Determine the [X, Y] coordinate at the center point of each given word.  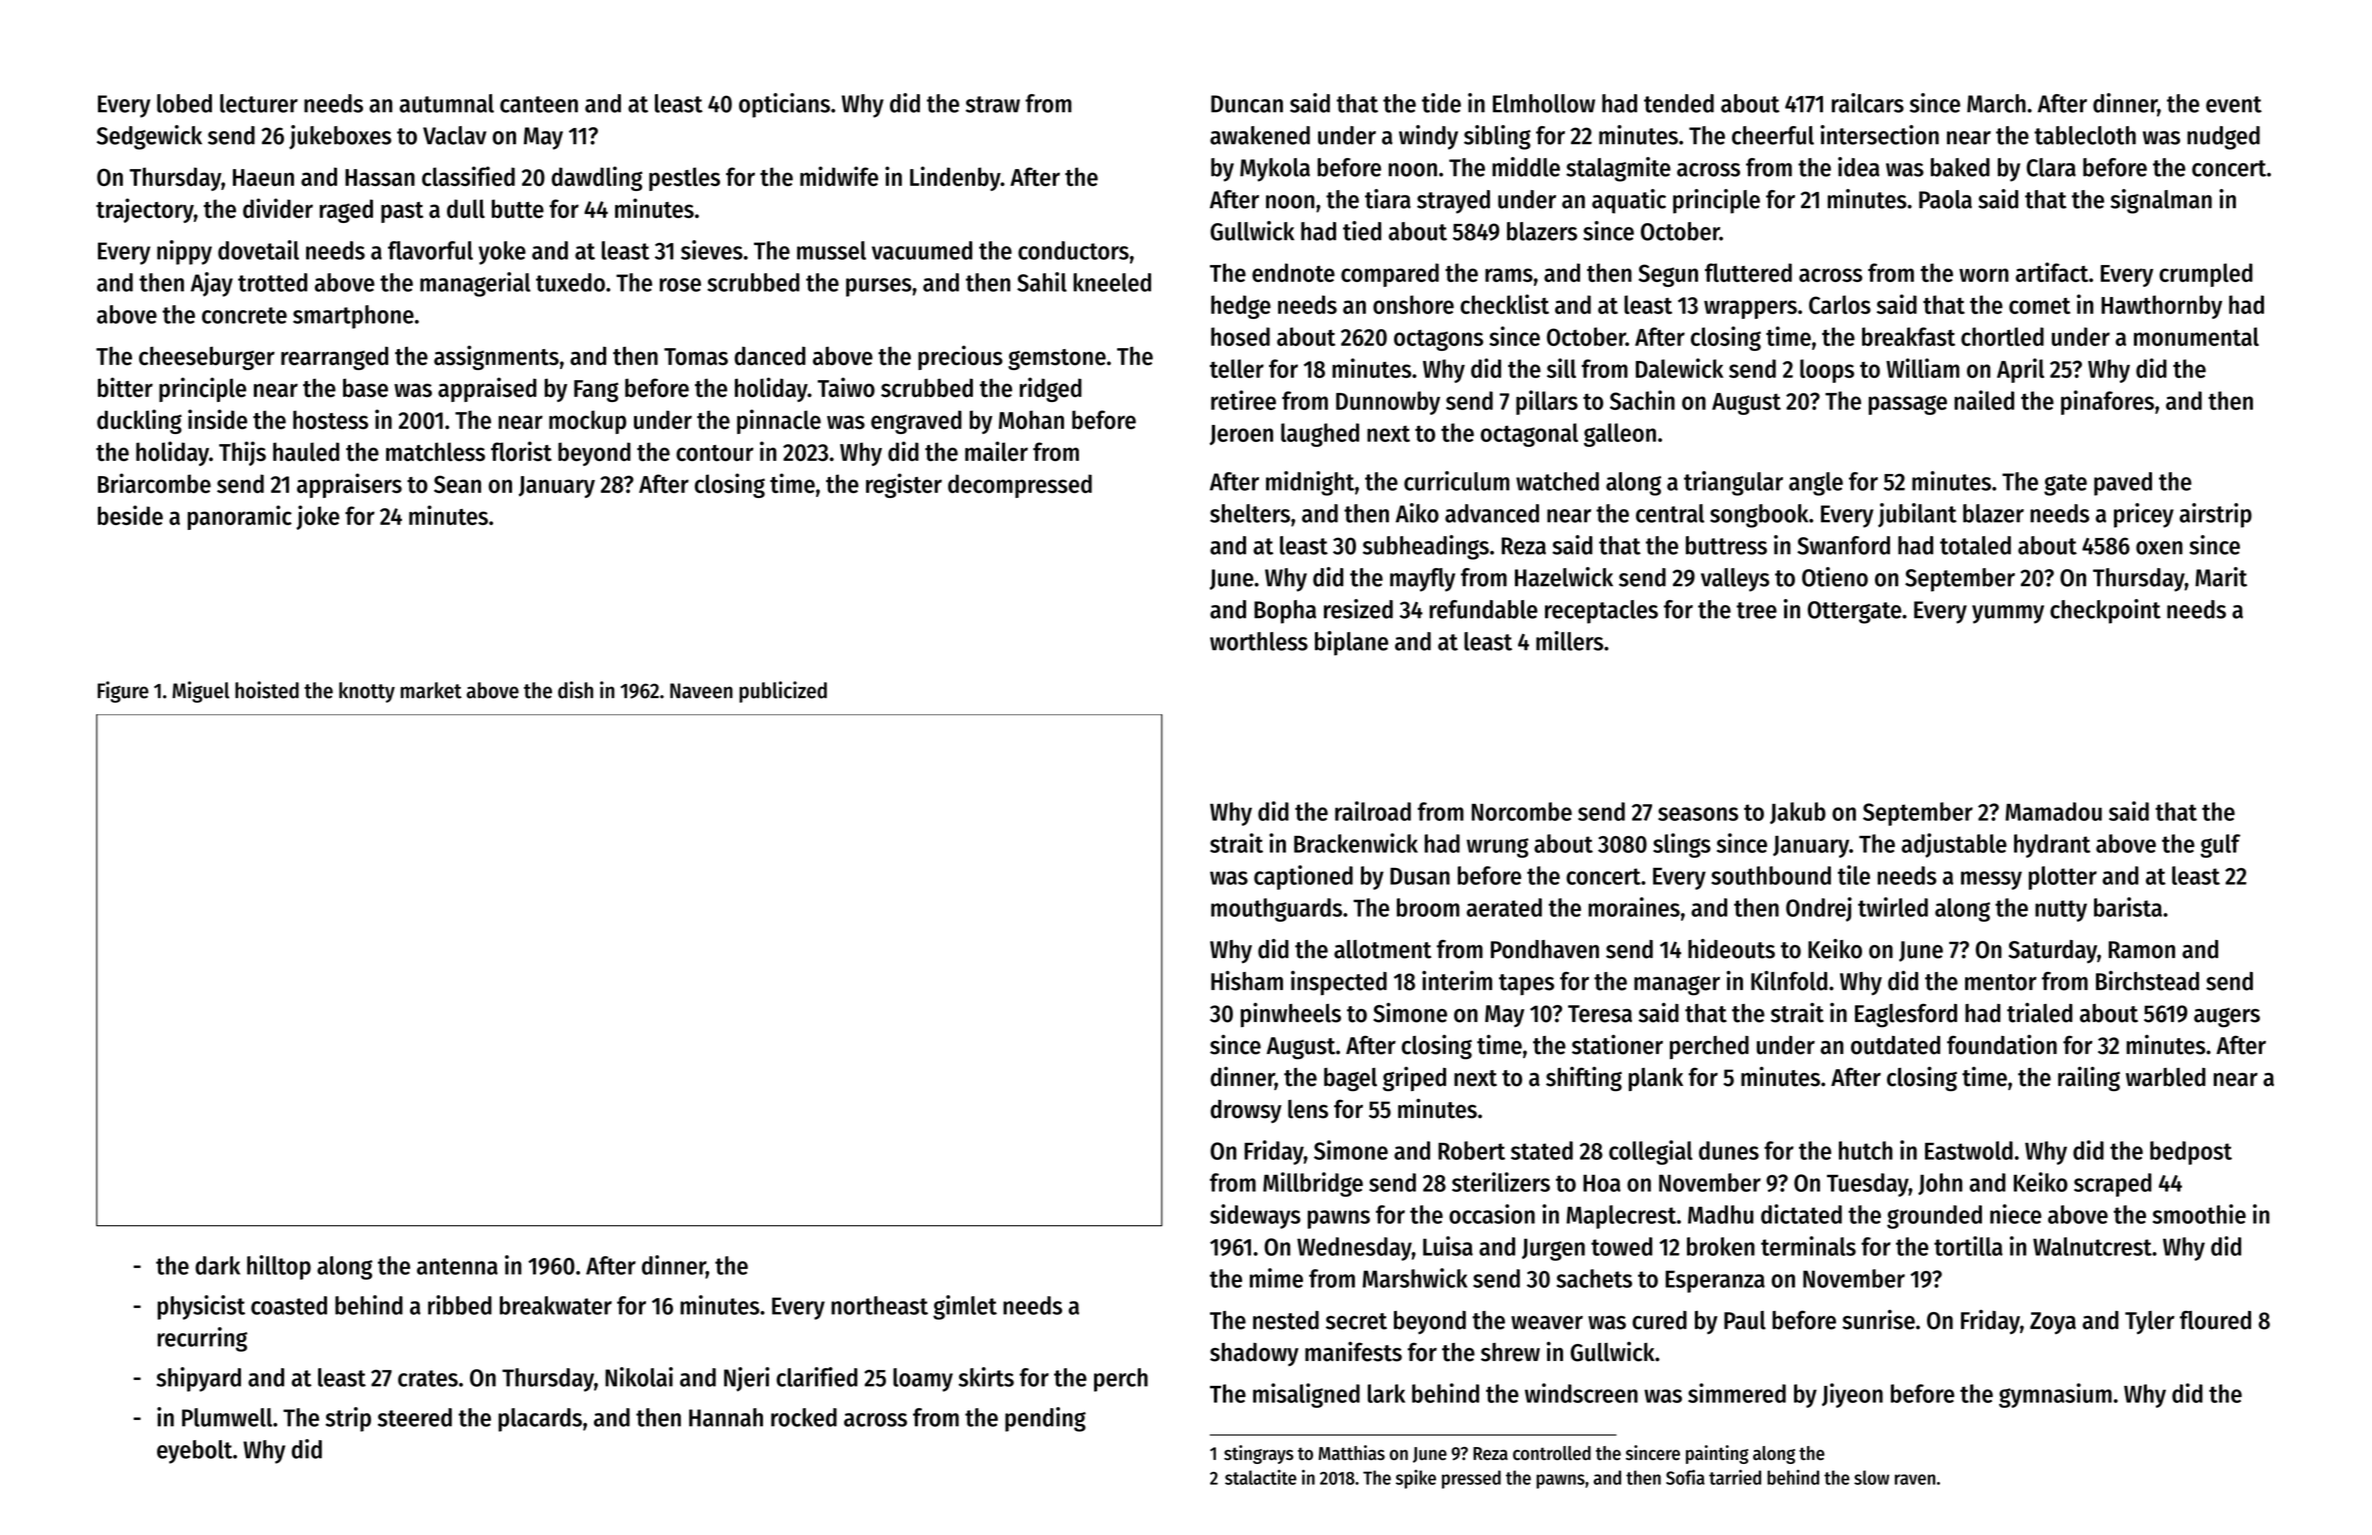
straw [993, 104]
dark [217, 1265]
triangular [1733, 483]
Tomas [696, 357]
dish [575, 690]
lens [1308, 1109]
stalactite [1261, 1477]
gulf [2220, 846]
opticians [784, 105]
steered [415, 1417]
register [904, 485]
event [2234, 104]
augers [2227, 1018]
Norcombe [1522, 811]
